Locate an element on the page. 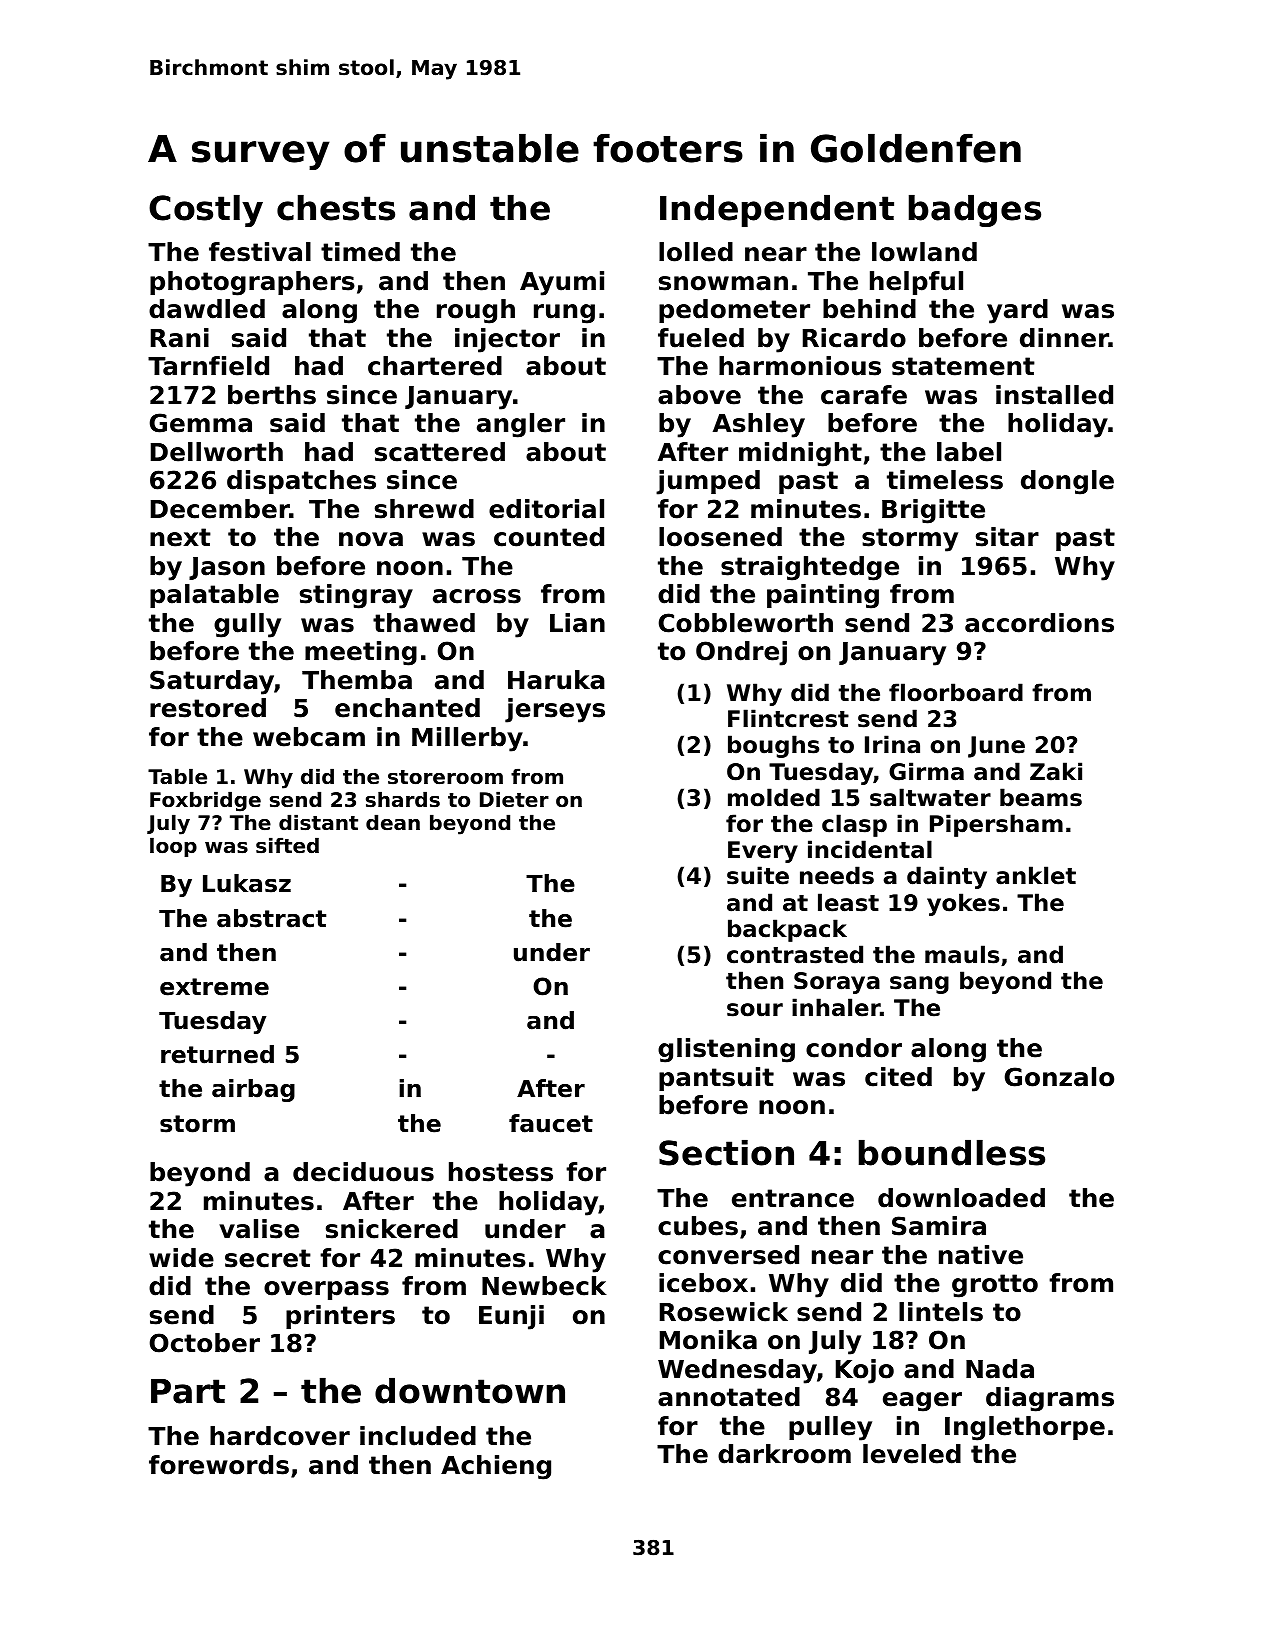 The height and width of the document is (1635, 1264). beams is located at coordinates (1041, 797).
